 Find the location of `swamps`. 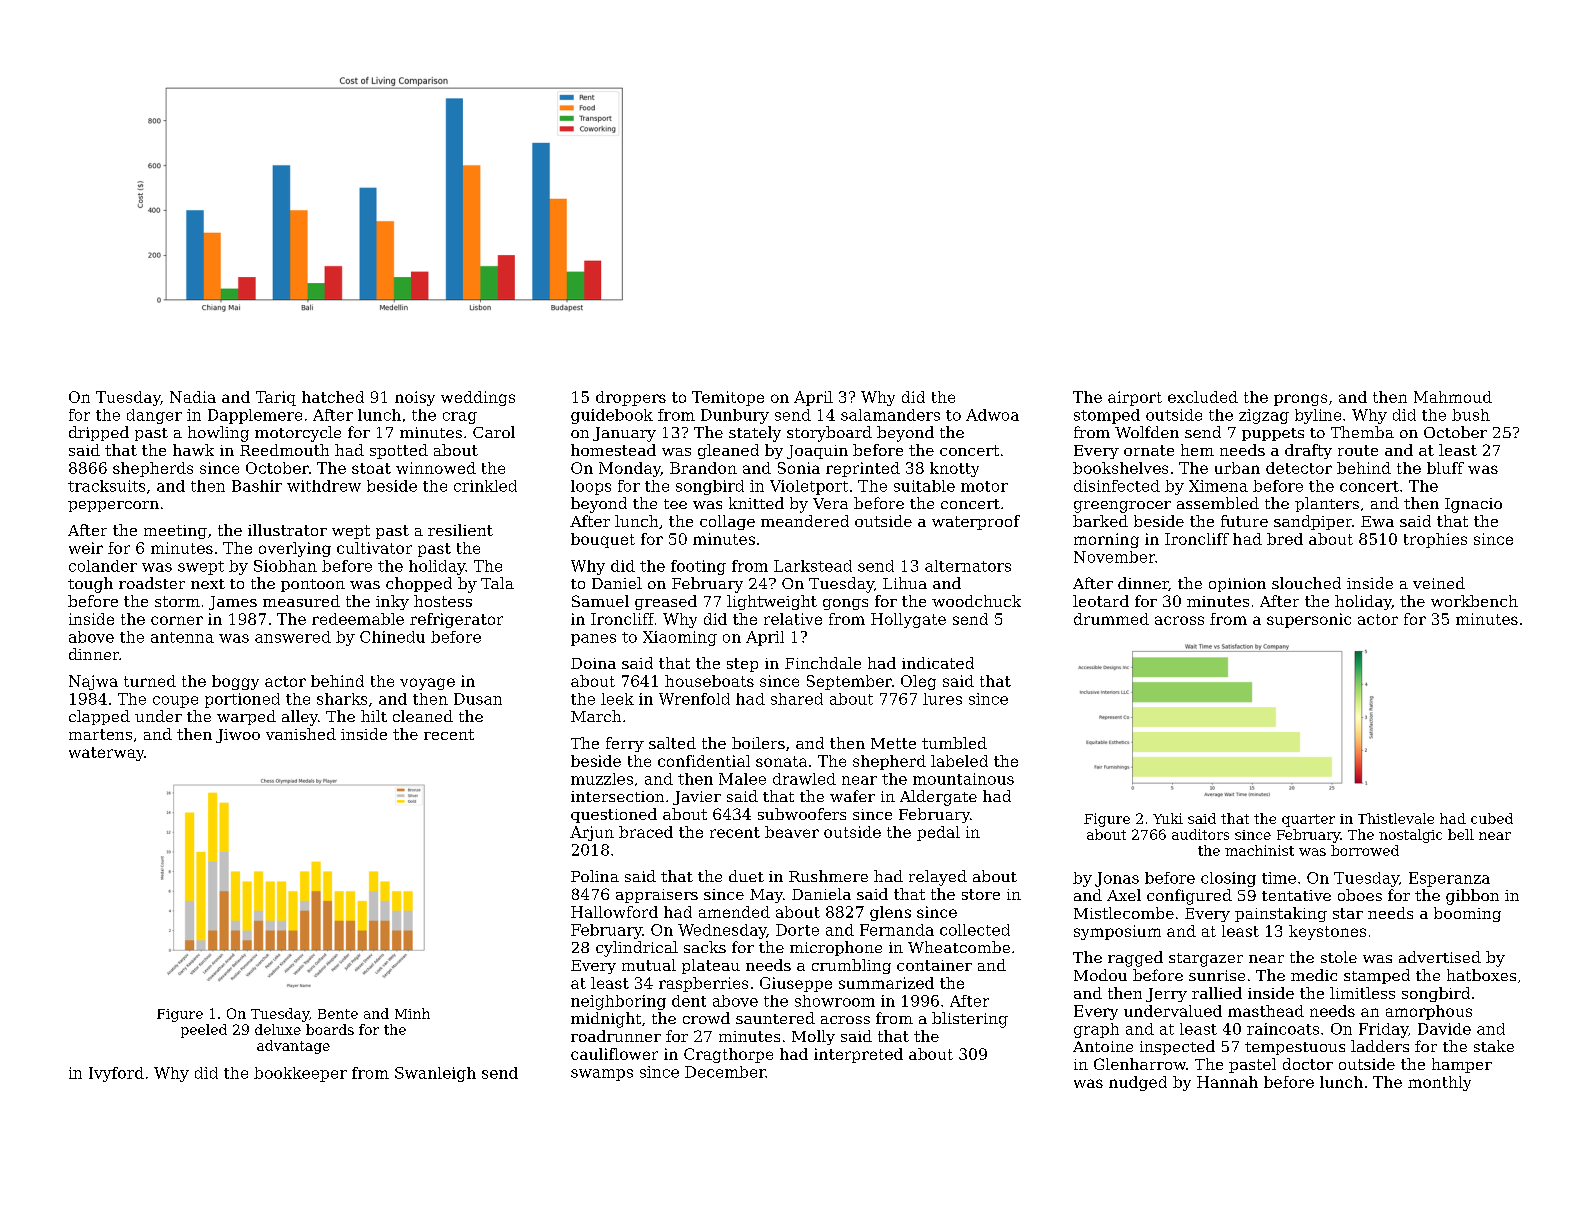

swamps is located at coordinates (602, 1075).
